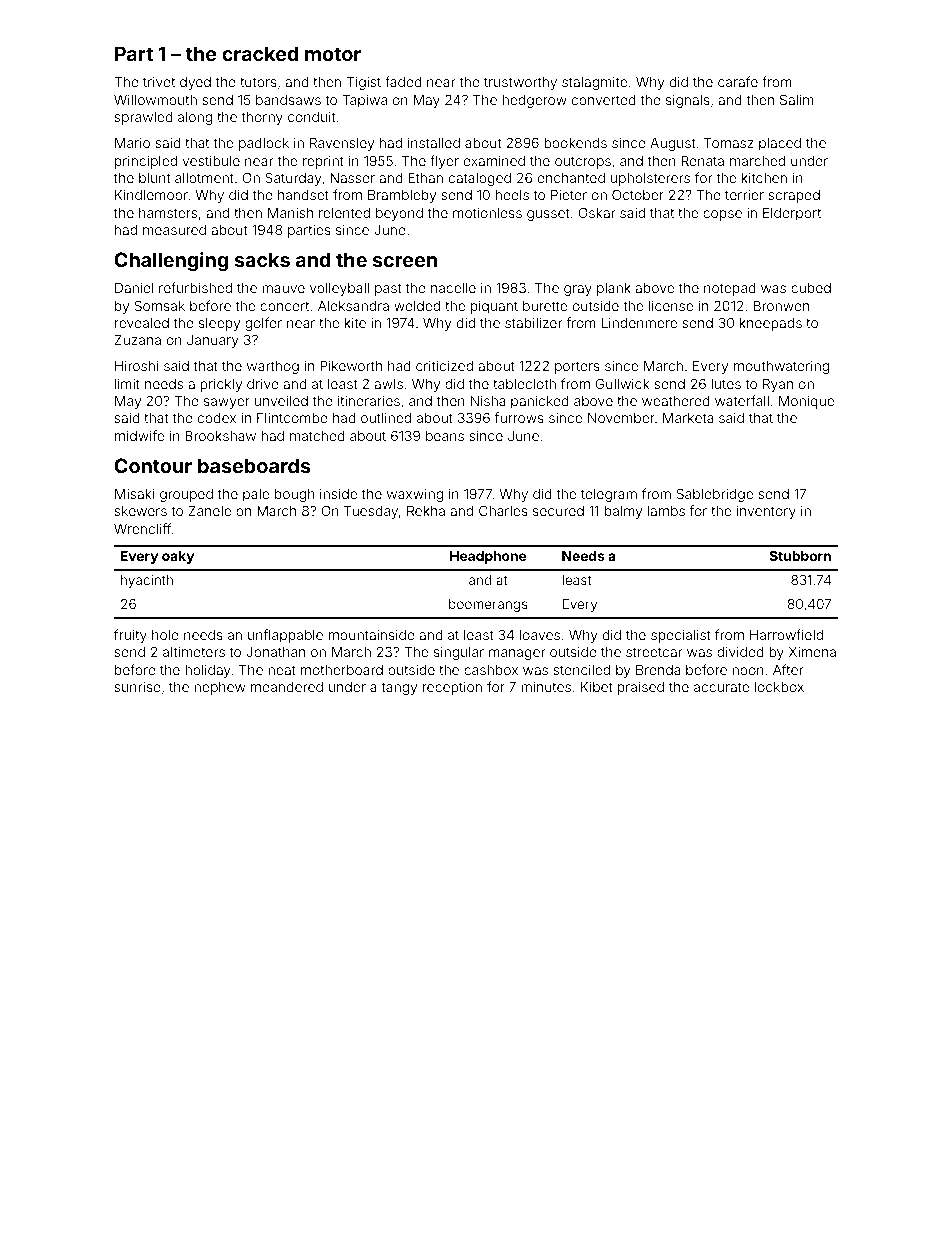 The height and width of the page is (1233, 952). What do you see at coordinates (260, 53) in the page?
I see `cracked` at bounding box center [260, 53].
